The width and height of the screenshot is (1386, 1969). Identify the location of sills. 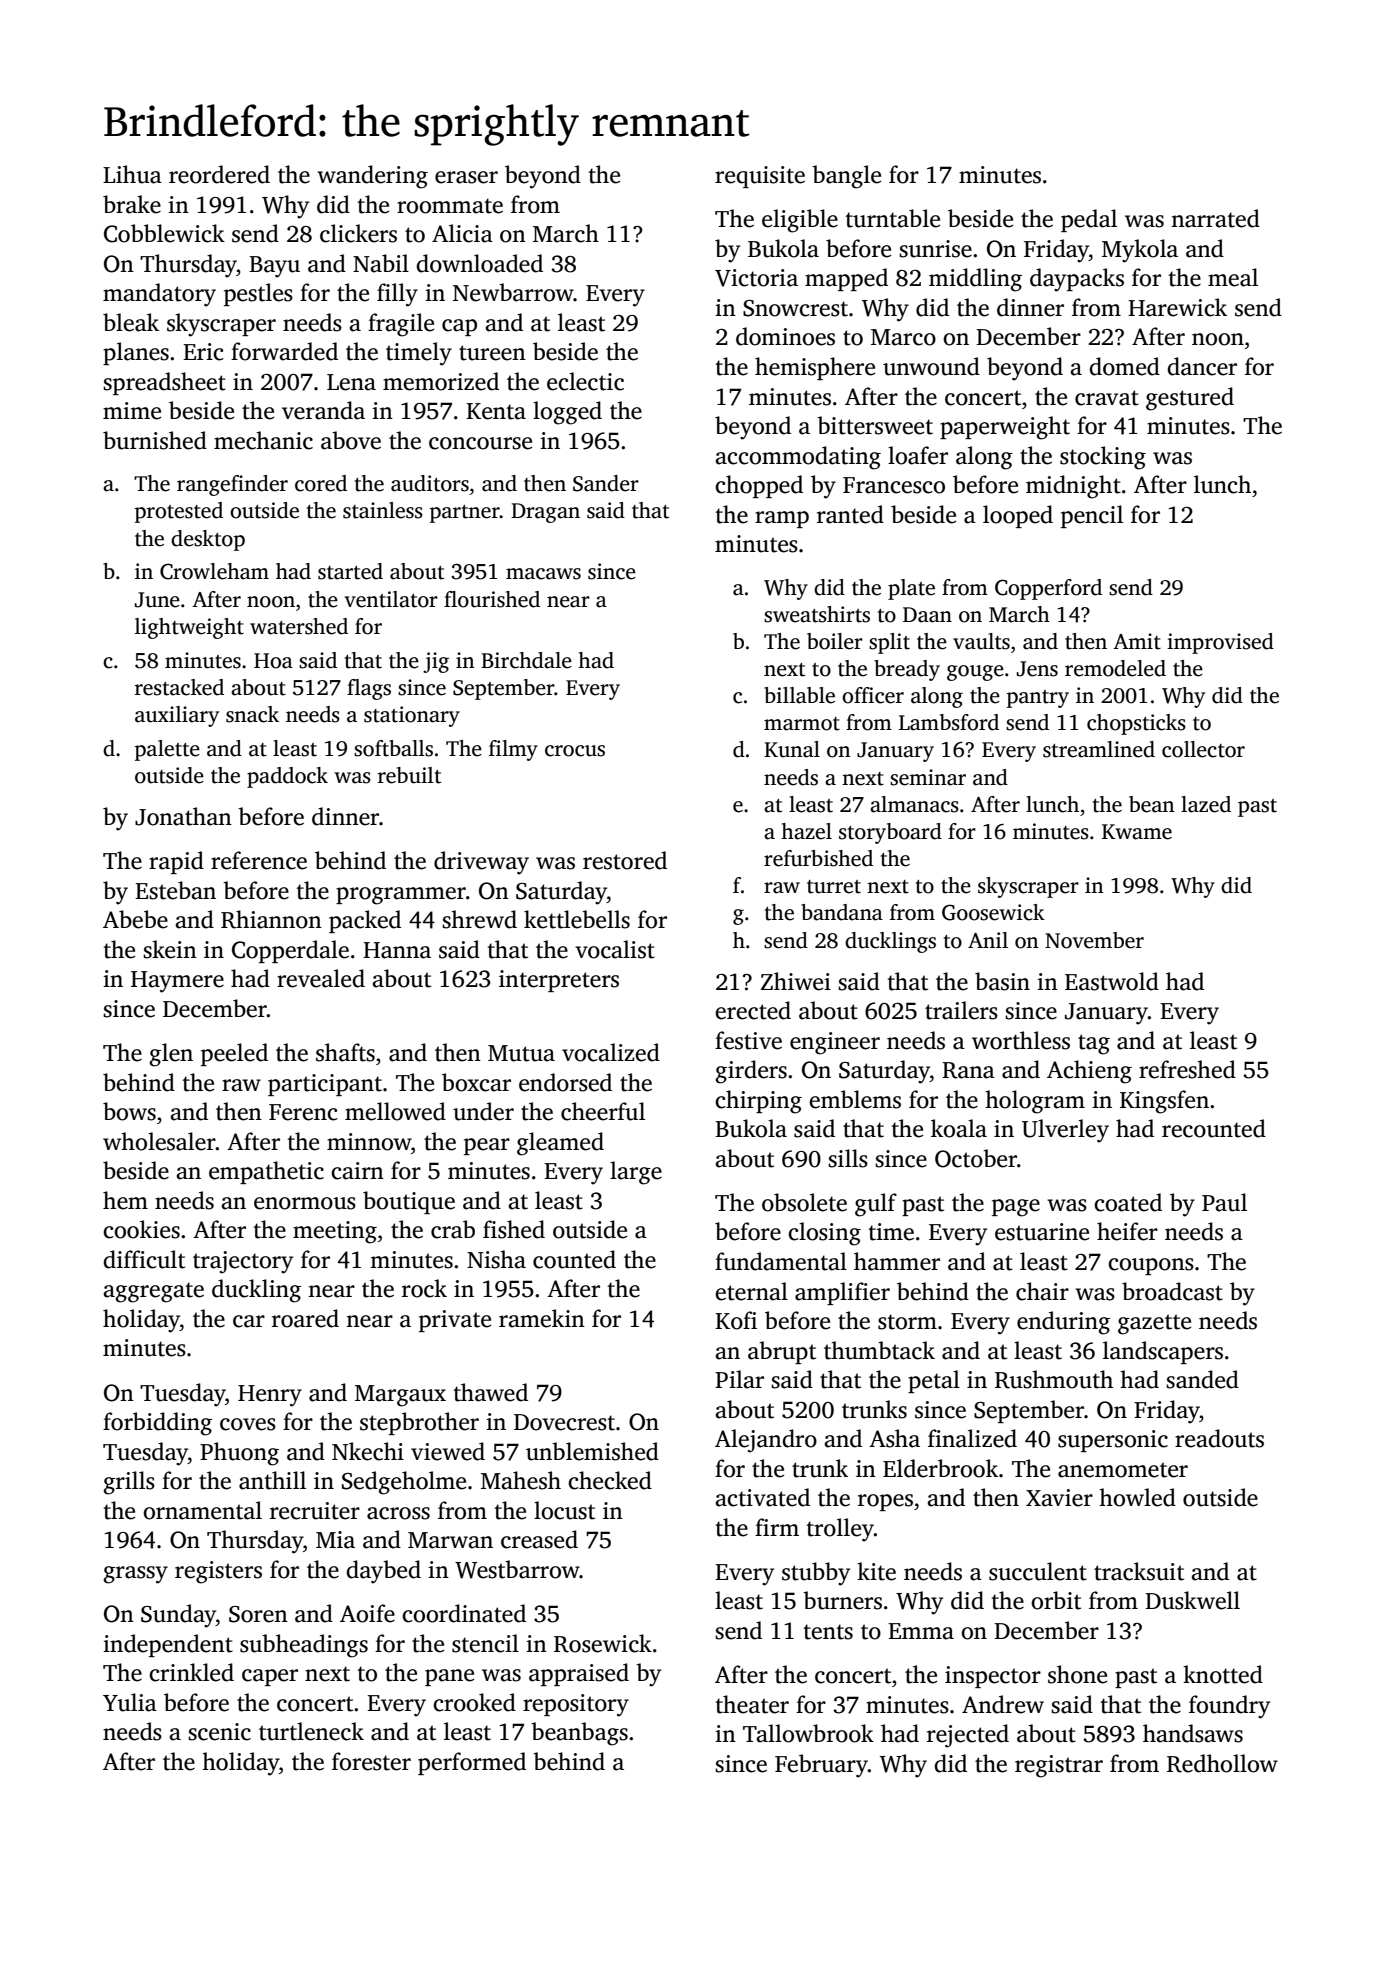
(848, 1158).
